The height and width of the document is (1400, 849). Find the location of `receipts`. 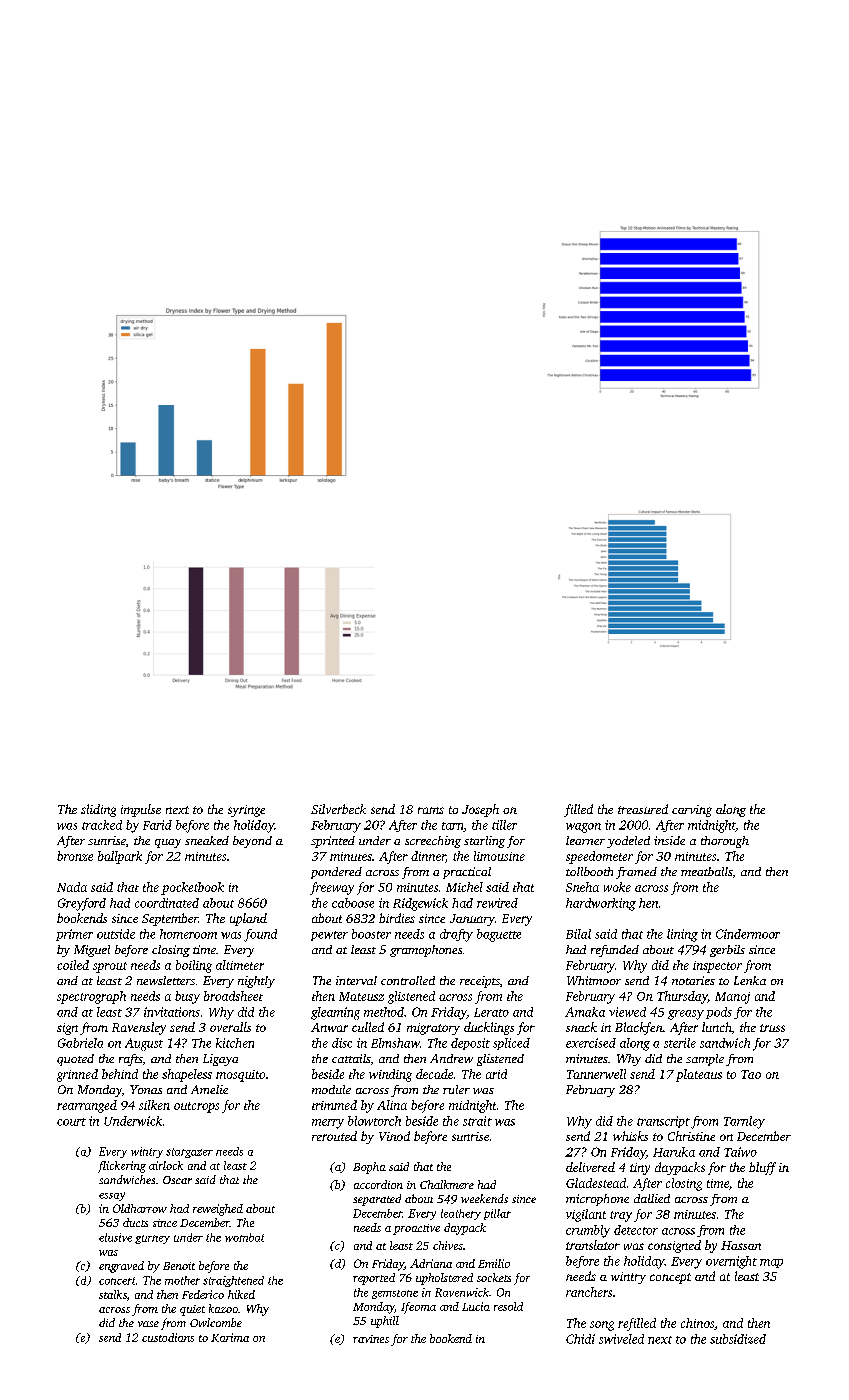

receipts is located at coordinates (480, 982).
